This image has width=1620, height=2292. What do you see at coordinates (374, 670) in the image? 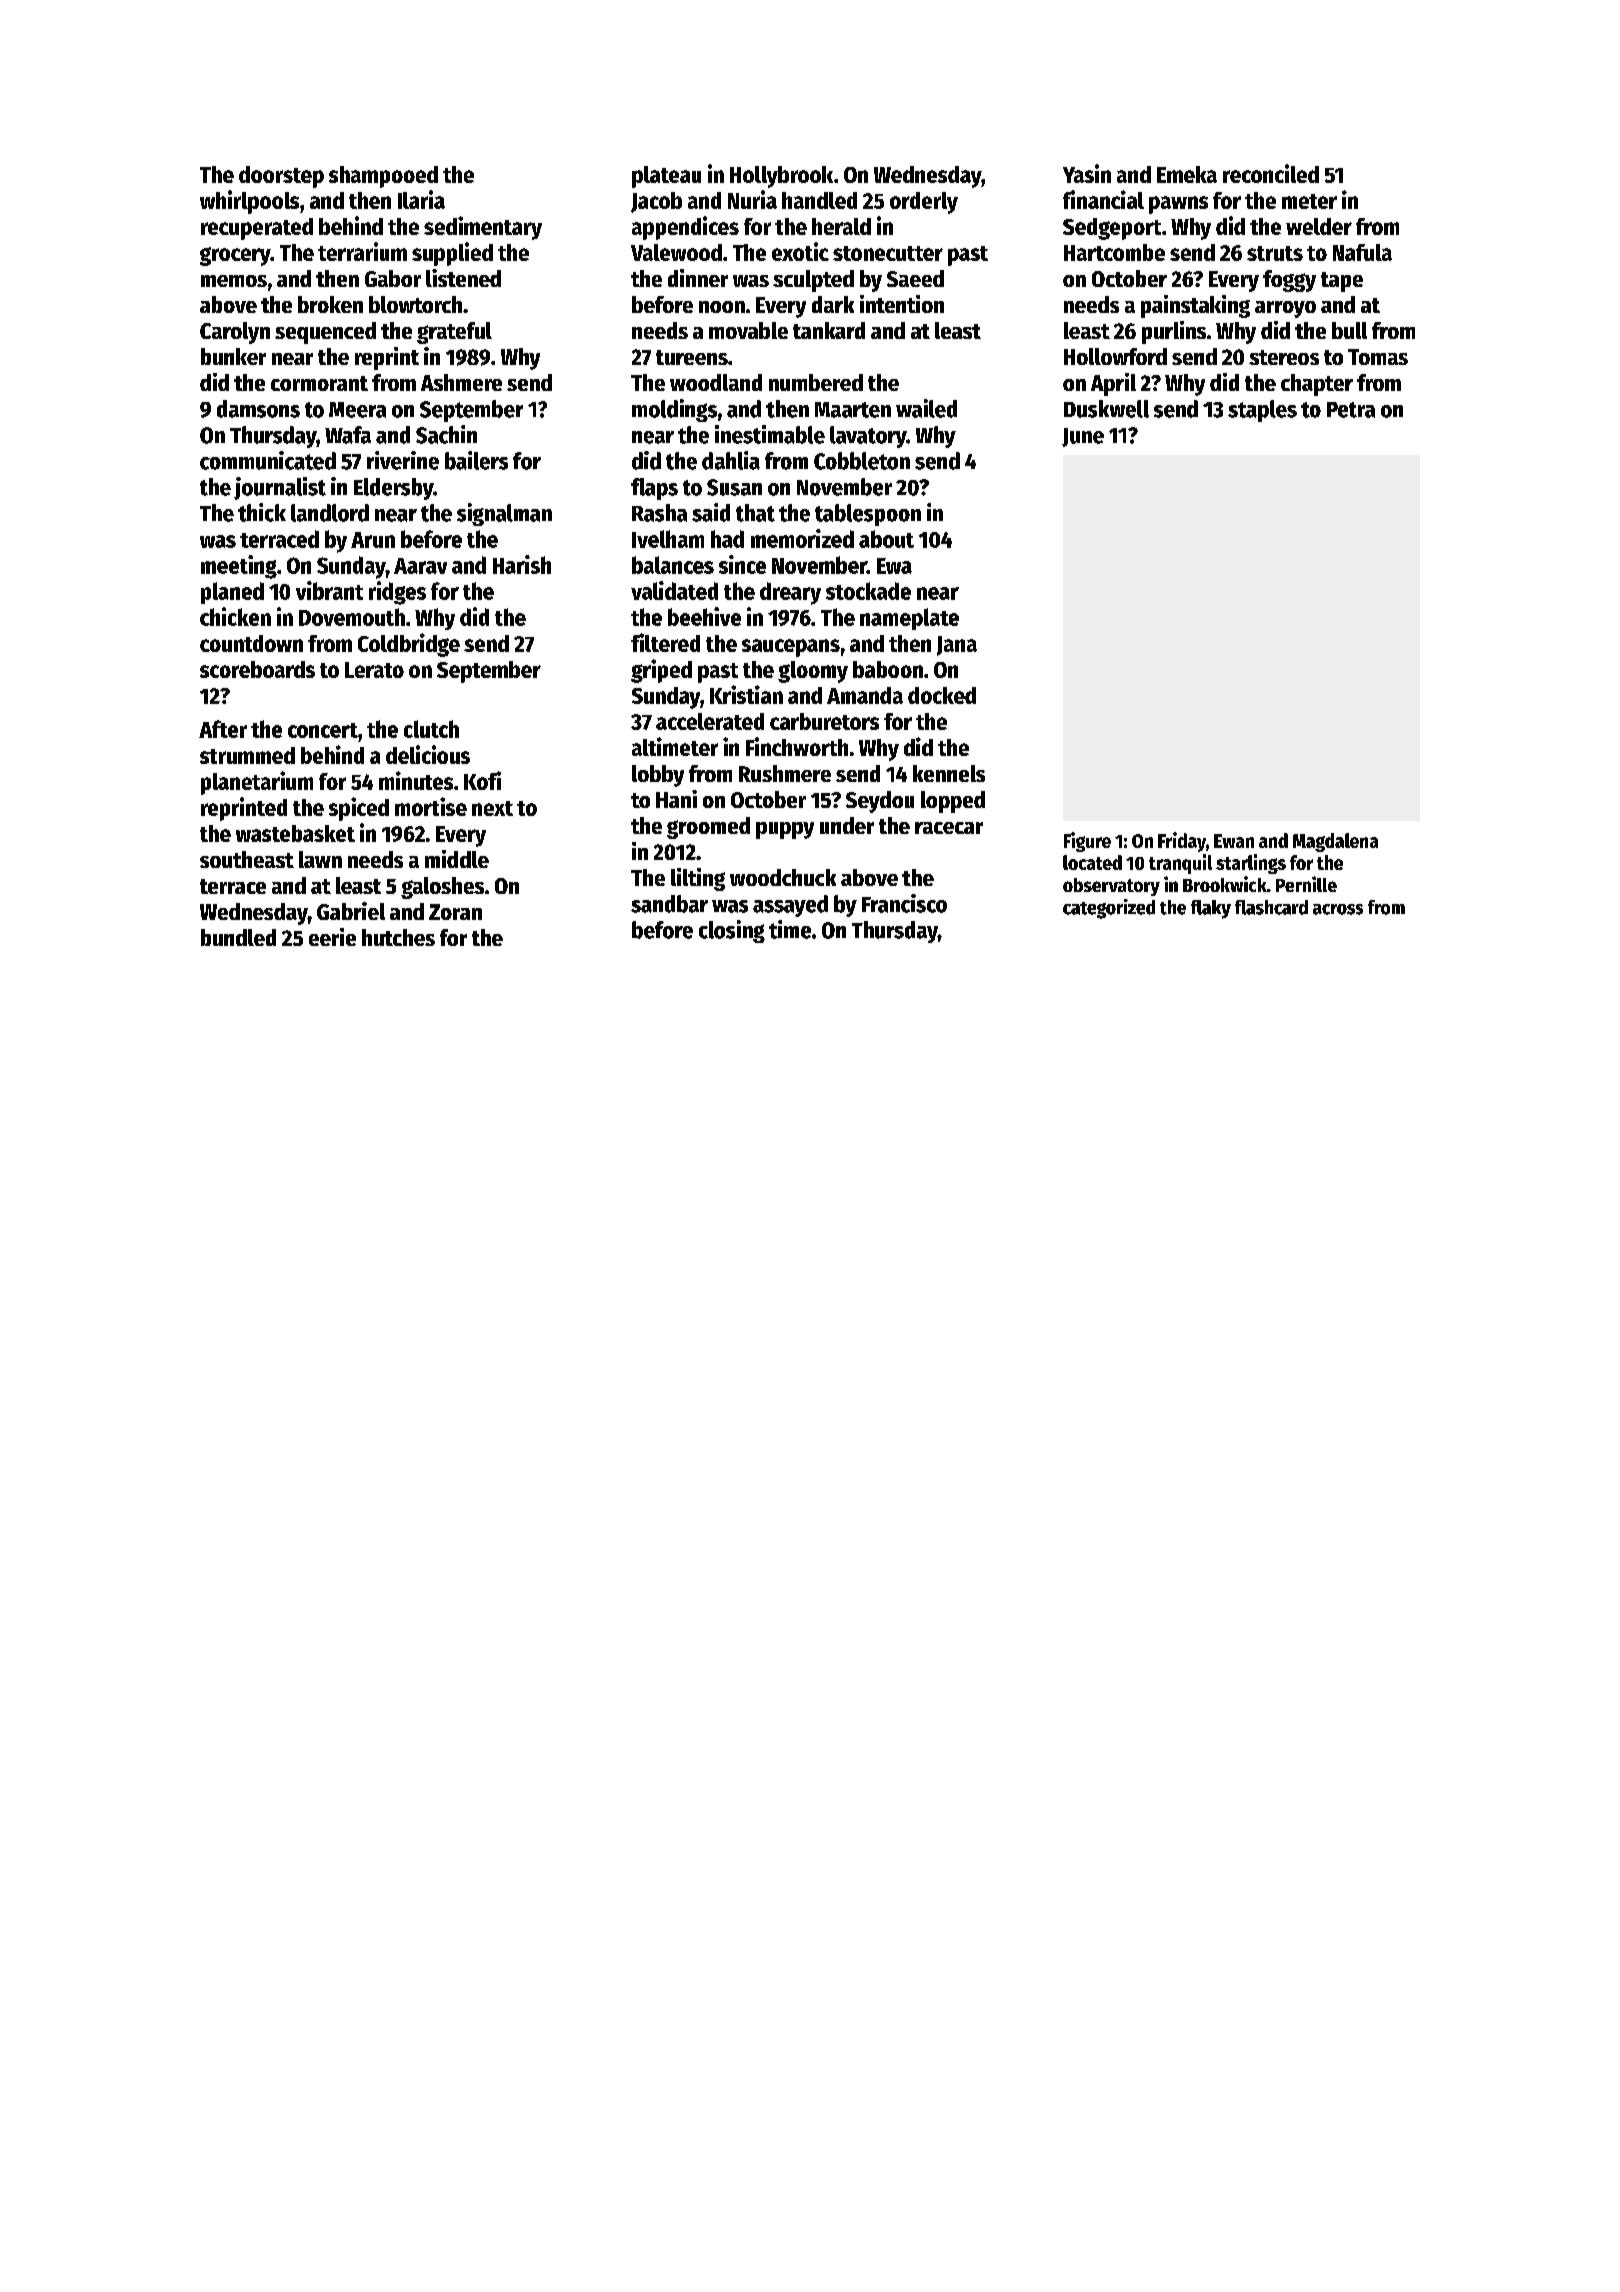
I see `Lerato` at bounding box center [374, 670].
